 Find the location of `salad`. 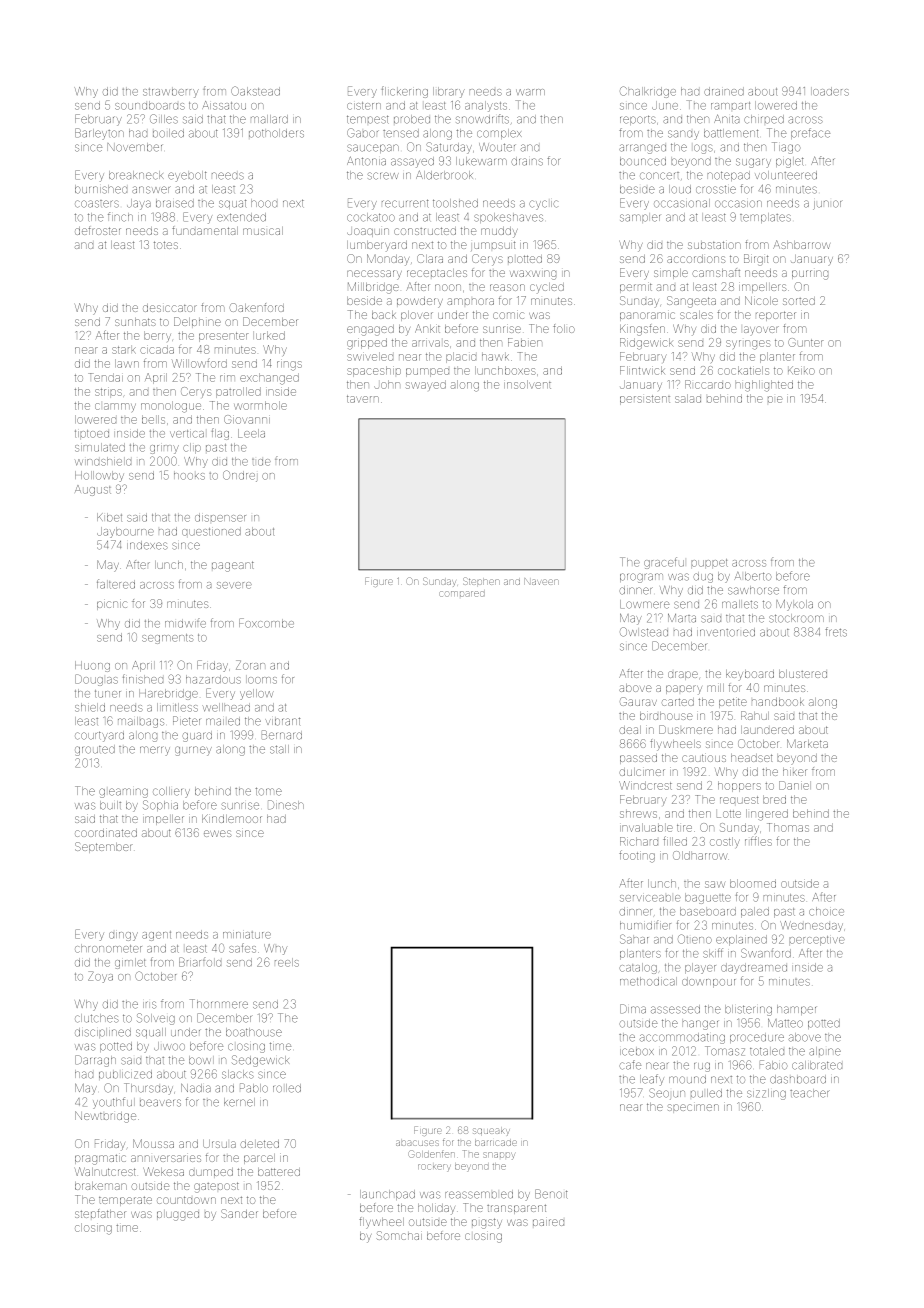

salad is located at coordinates (688, 398).
